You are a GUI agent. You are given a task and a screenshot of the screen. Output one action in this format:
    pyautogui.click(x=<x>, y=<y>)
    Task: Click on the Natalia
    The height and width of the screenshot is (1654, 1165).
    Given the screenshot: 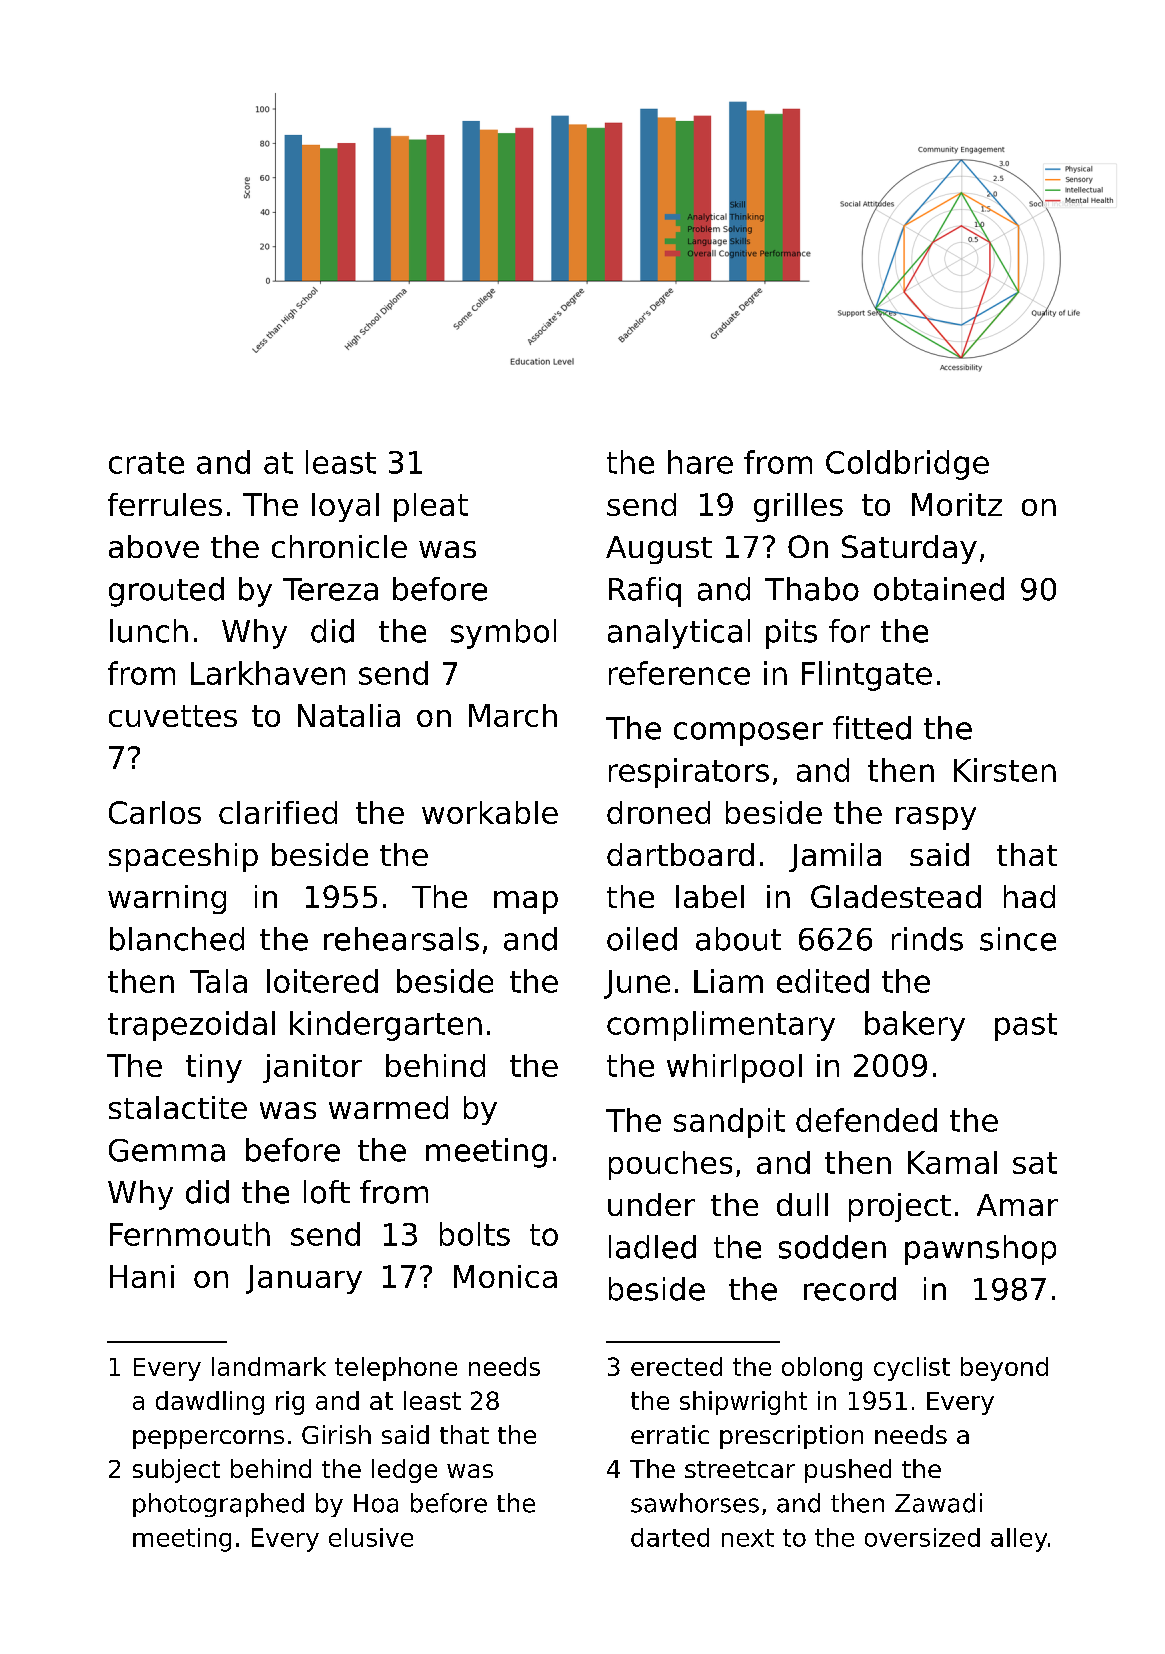 What is the action you would take?
    pyautogui.click(x=349, y=715)
